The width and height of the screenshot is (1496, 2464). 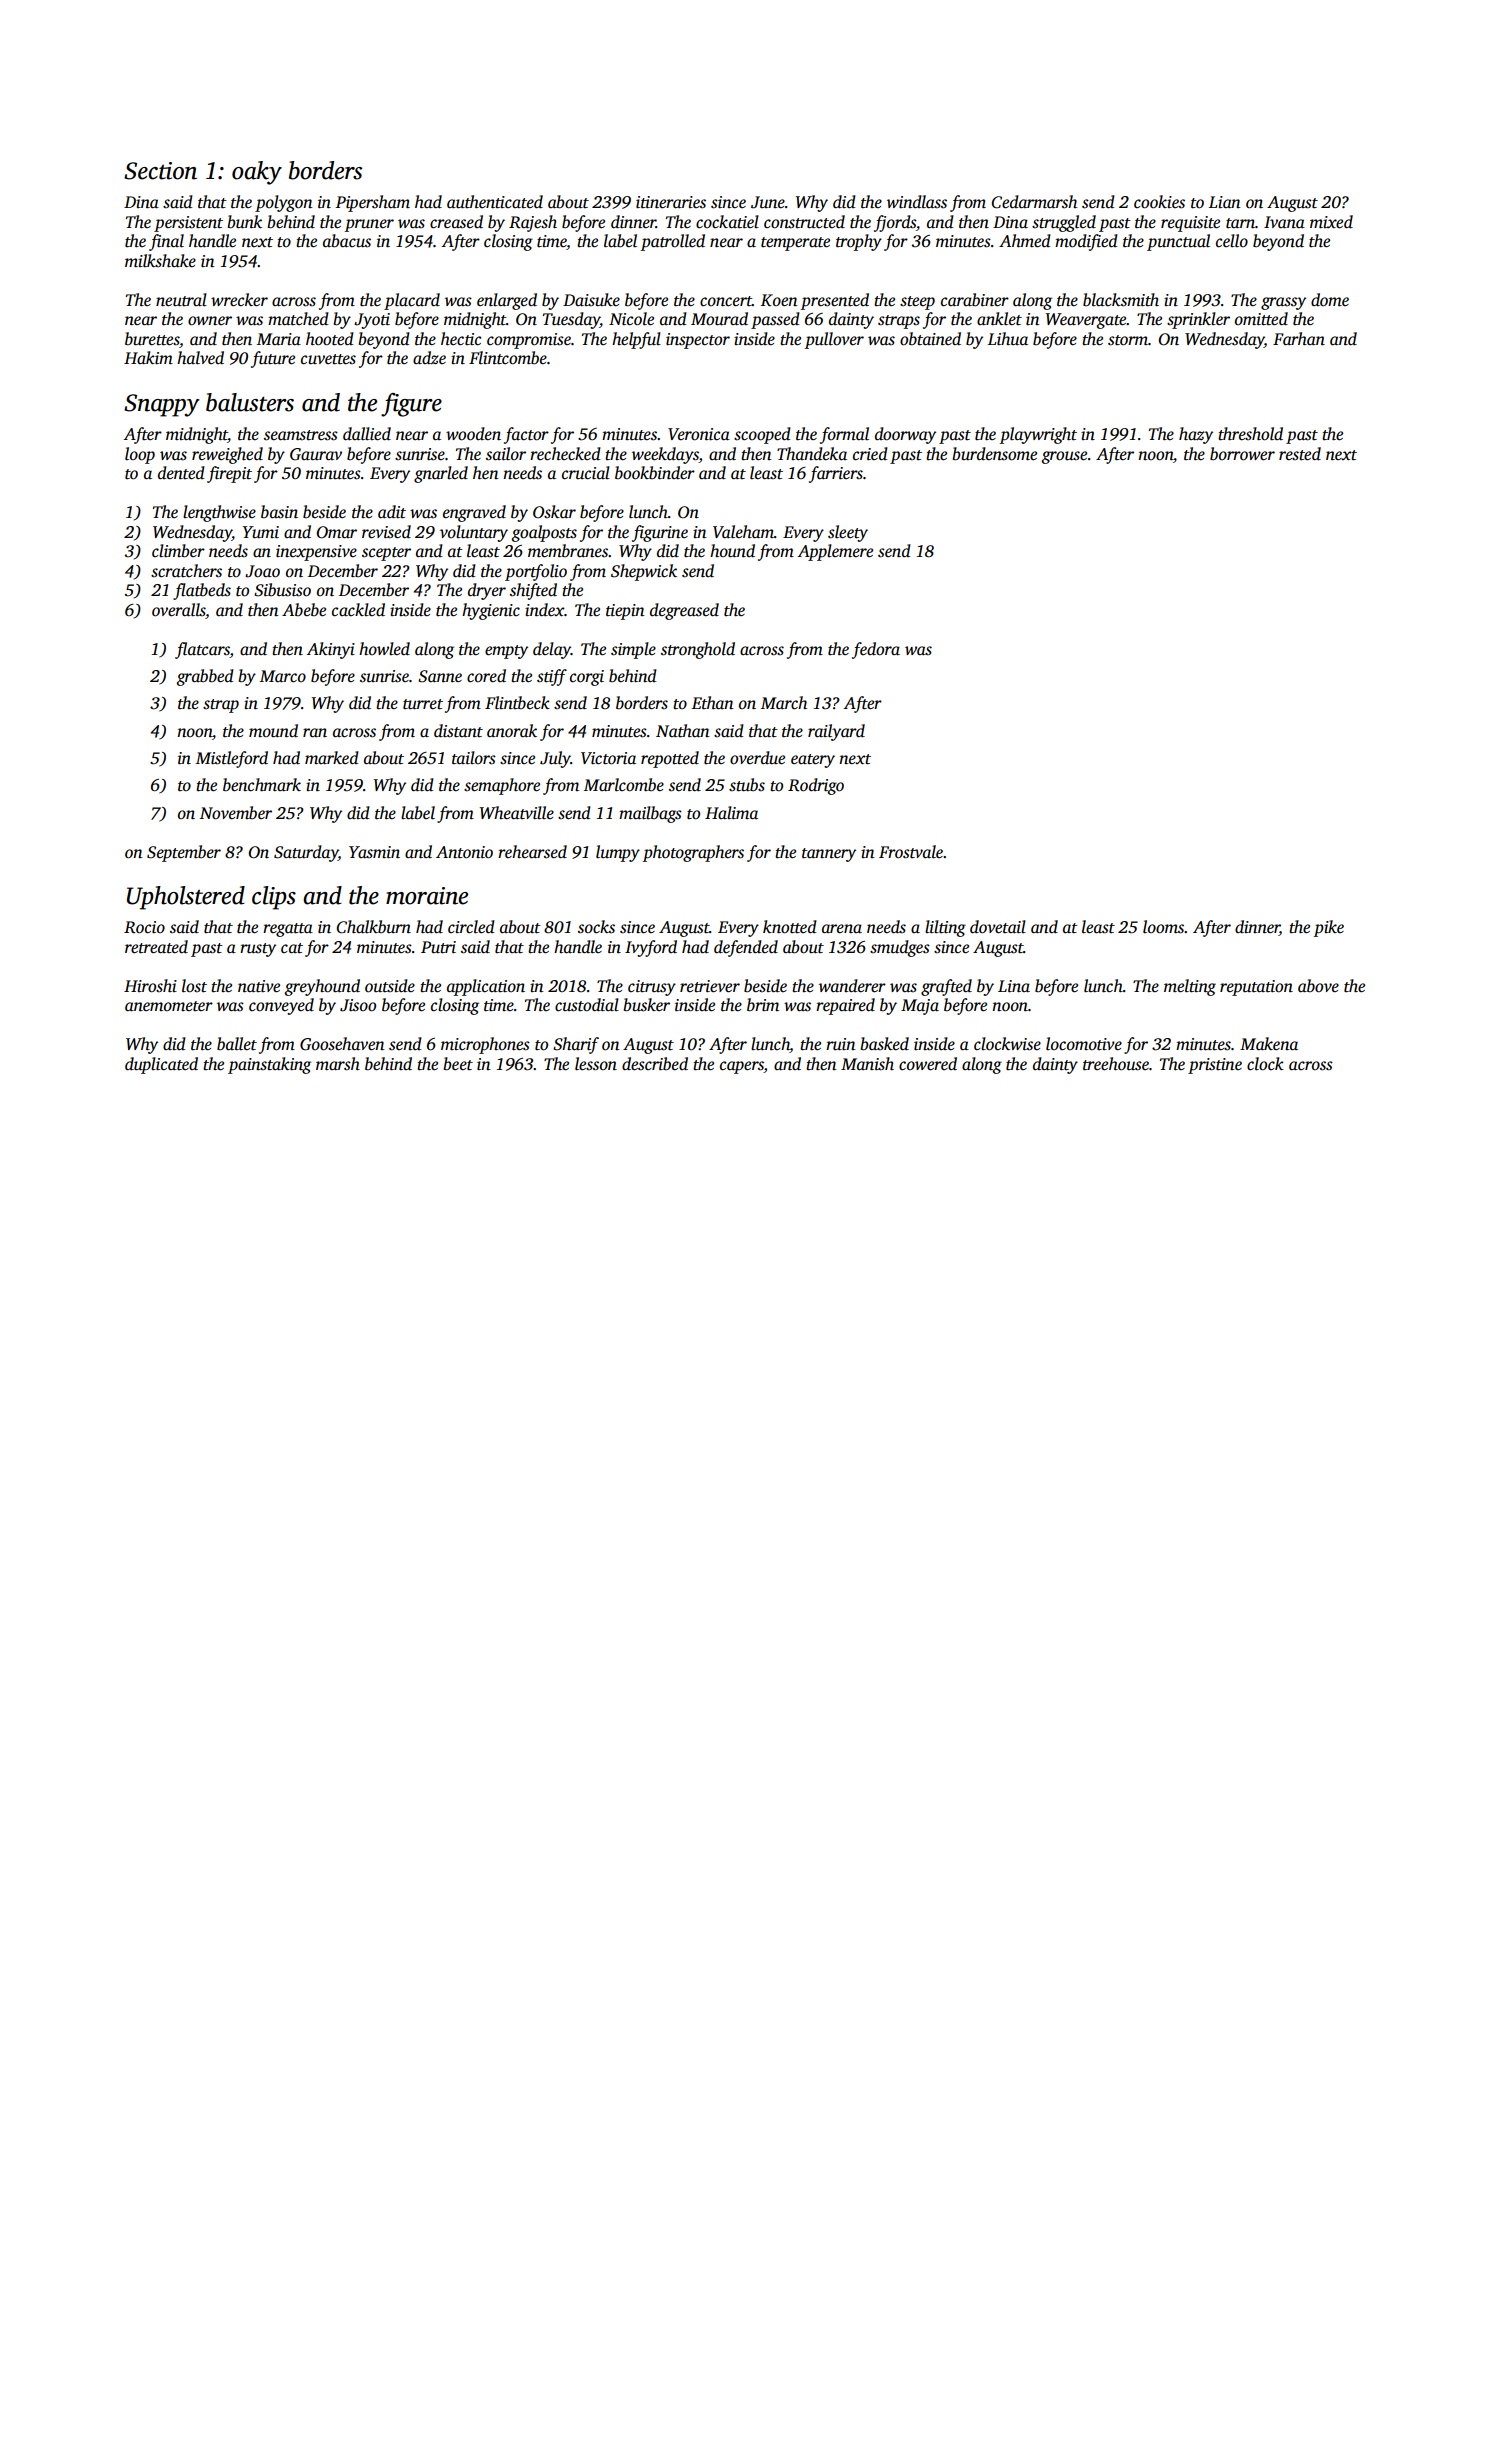 I want to click on itineraries, so click(x=671, y=202).
